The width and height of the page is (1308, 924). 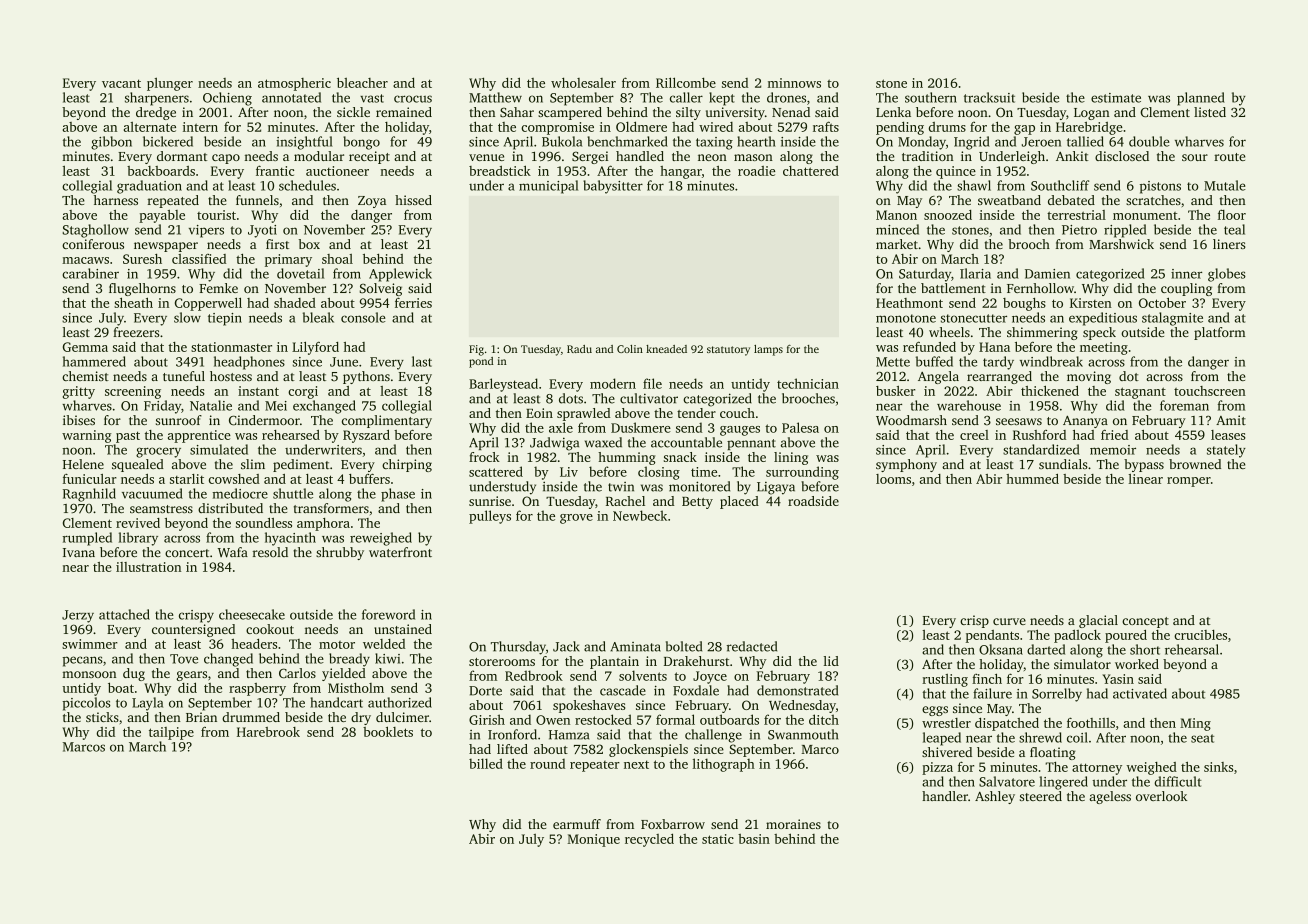 I want to click on plunger, so click(x=170, y=84).
